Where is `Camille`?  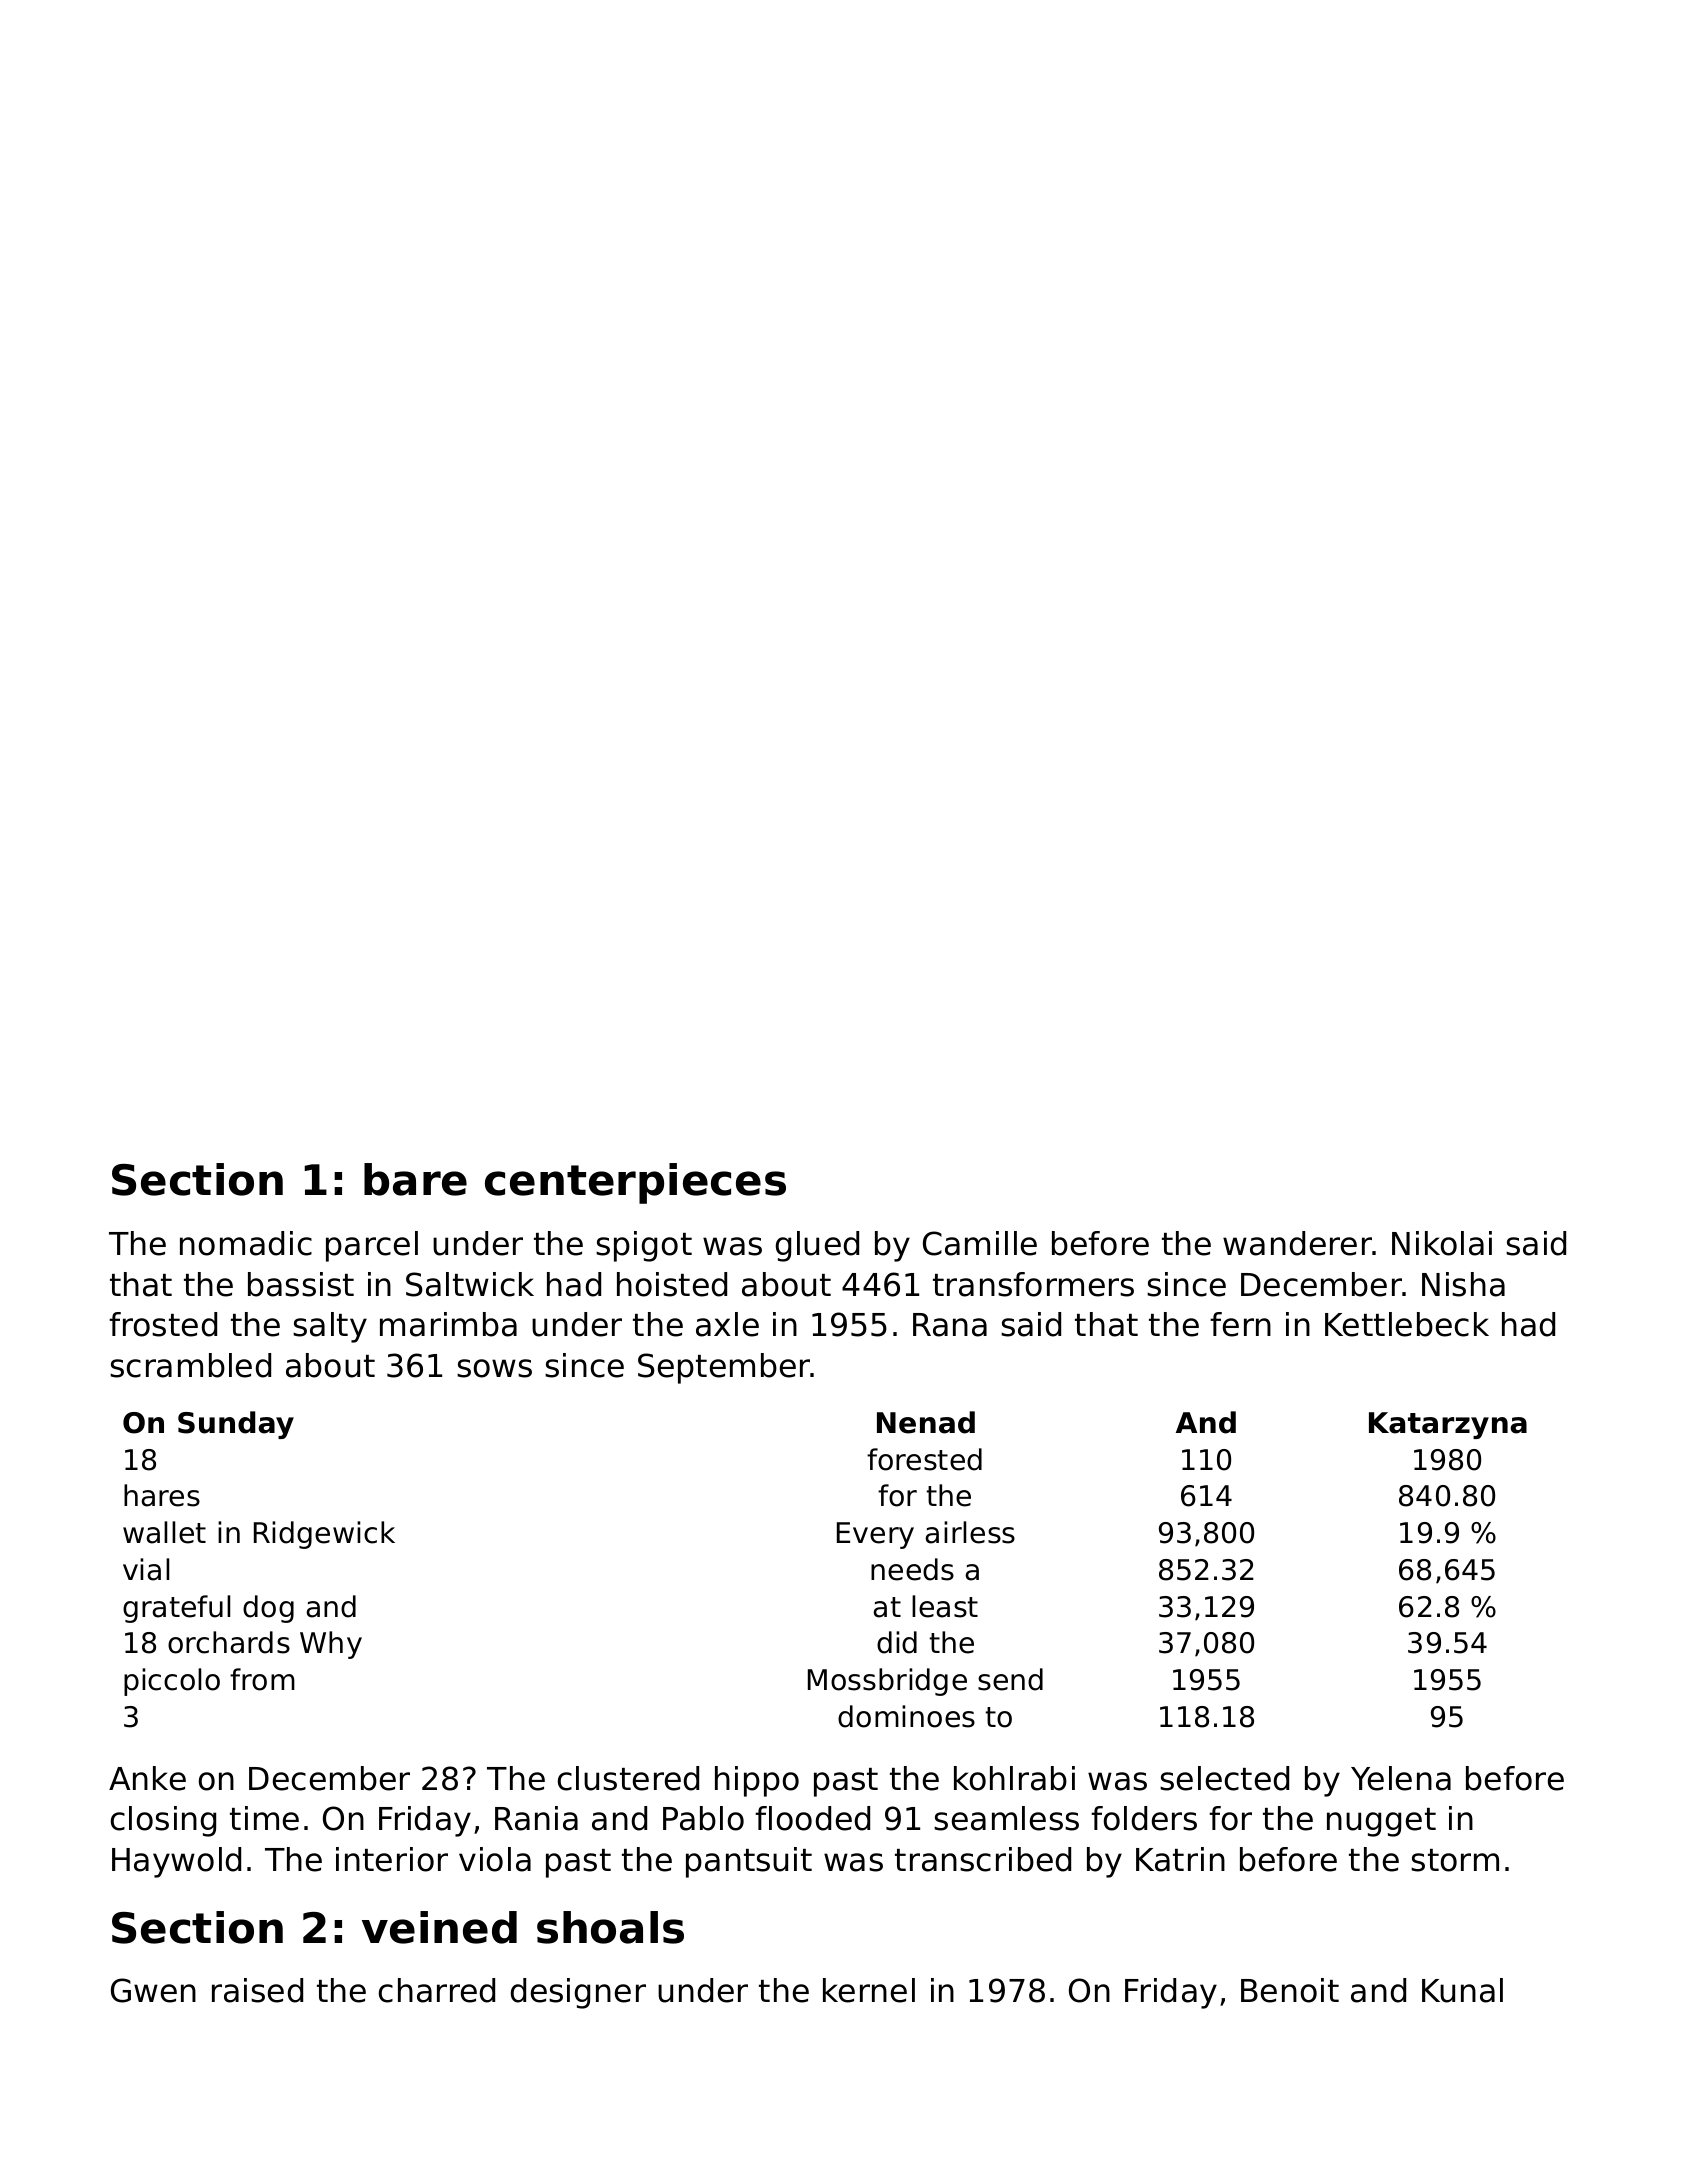
Camille is located at coordinates (980, 1243).
